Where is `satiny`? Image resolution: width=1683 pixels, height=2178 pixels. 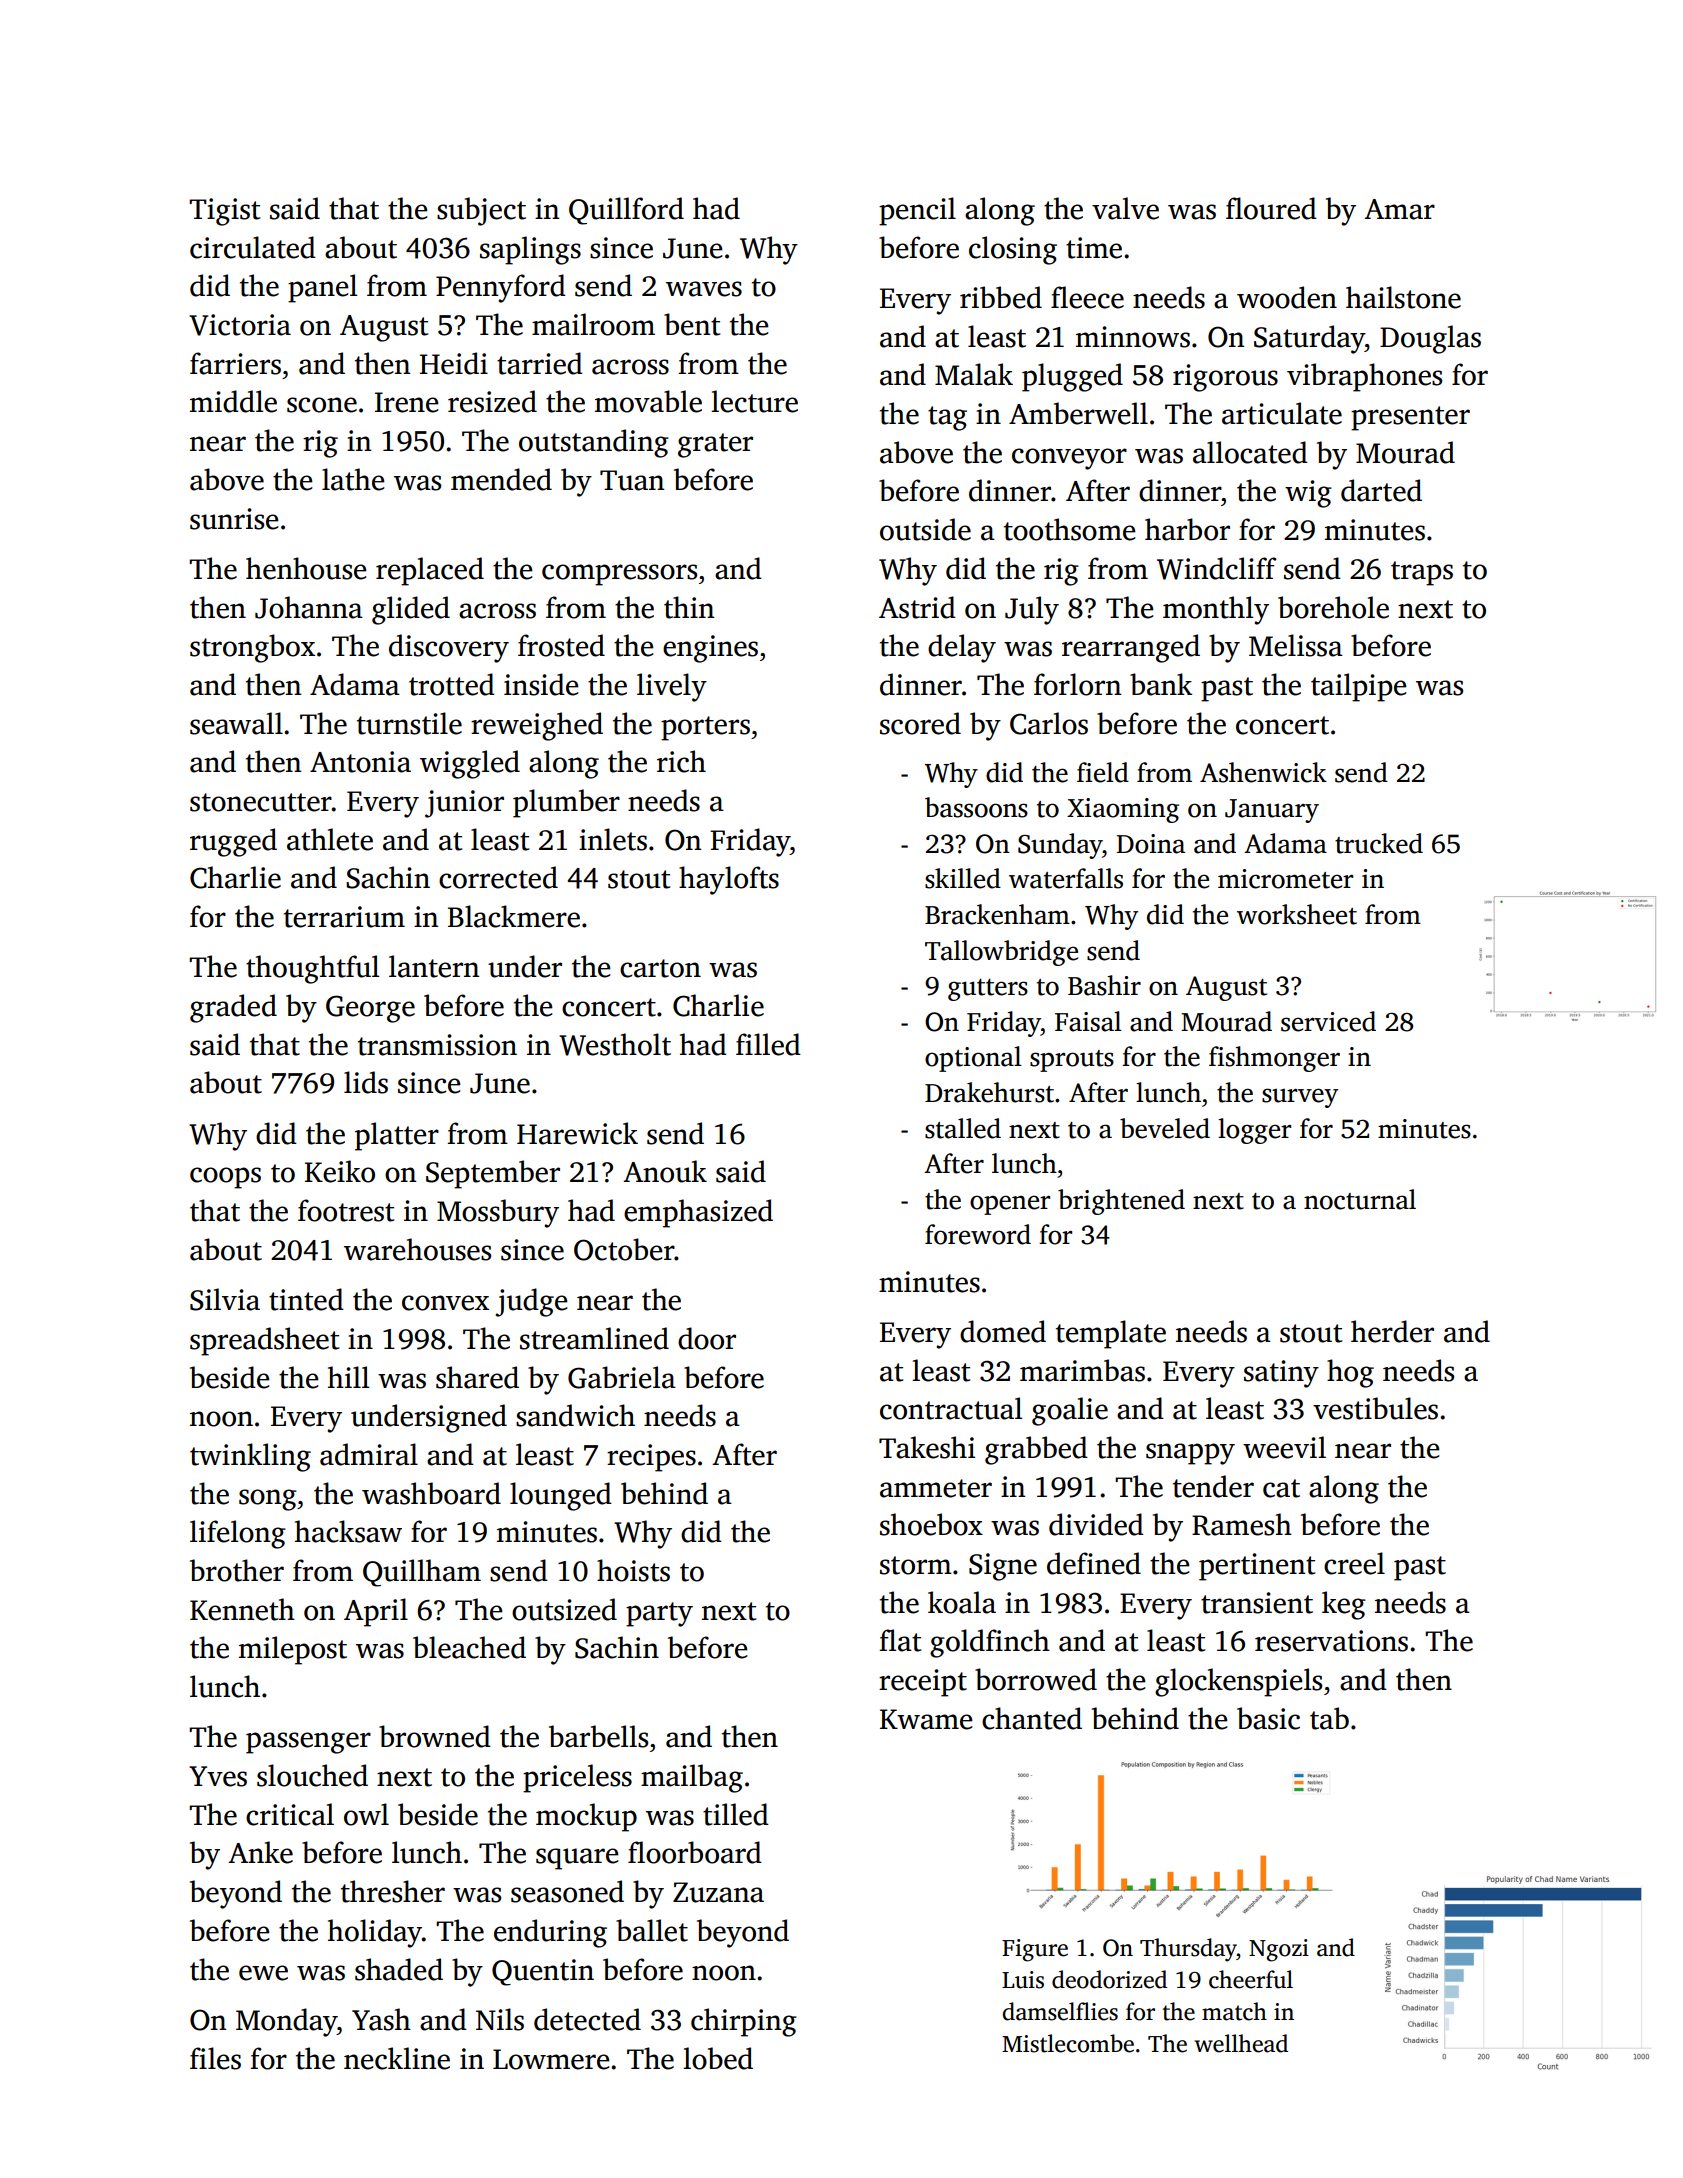 satiny is located at coordinates (1281, 1374).
